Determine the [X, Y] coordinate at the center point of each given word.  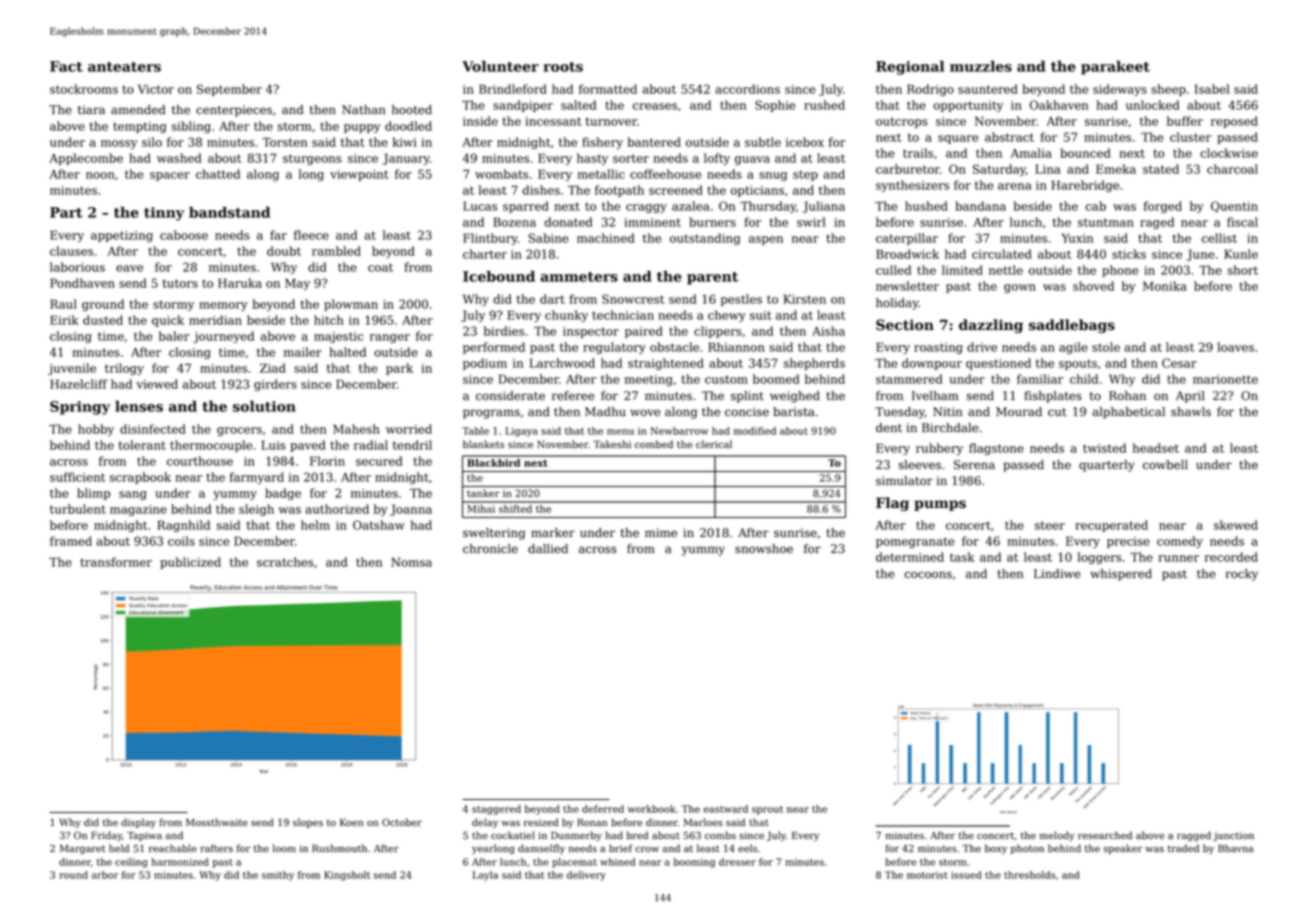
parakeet [1115, 68]
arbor [105, 875]
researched [1105, 835]
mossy [119, 144]
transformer [116, 562]
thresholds [1029, 875]
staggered [496, 810]
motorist [927, 875]
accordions [747, 89]
